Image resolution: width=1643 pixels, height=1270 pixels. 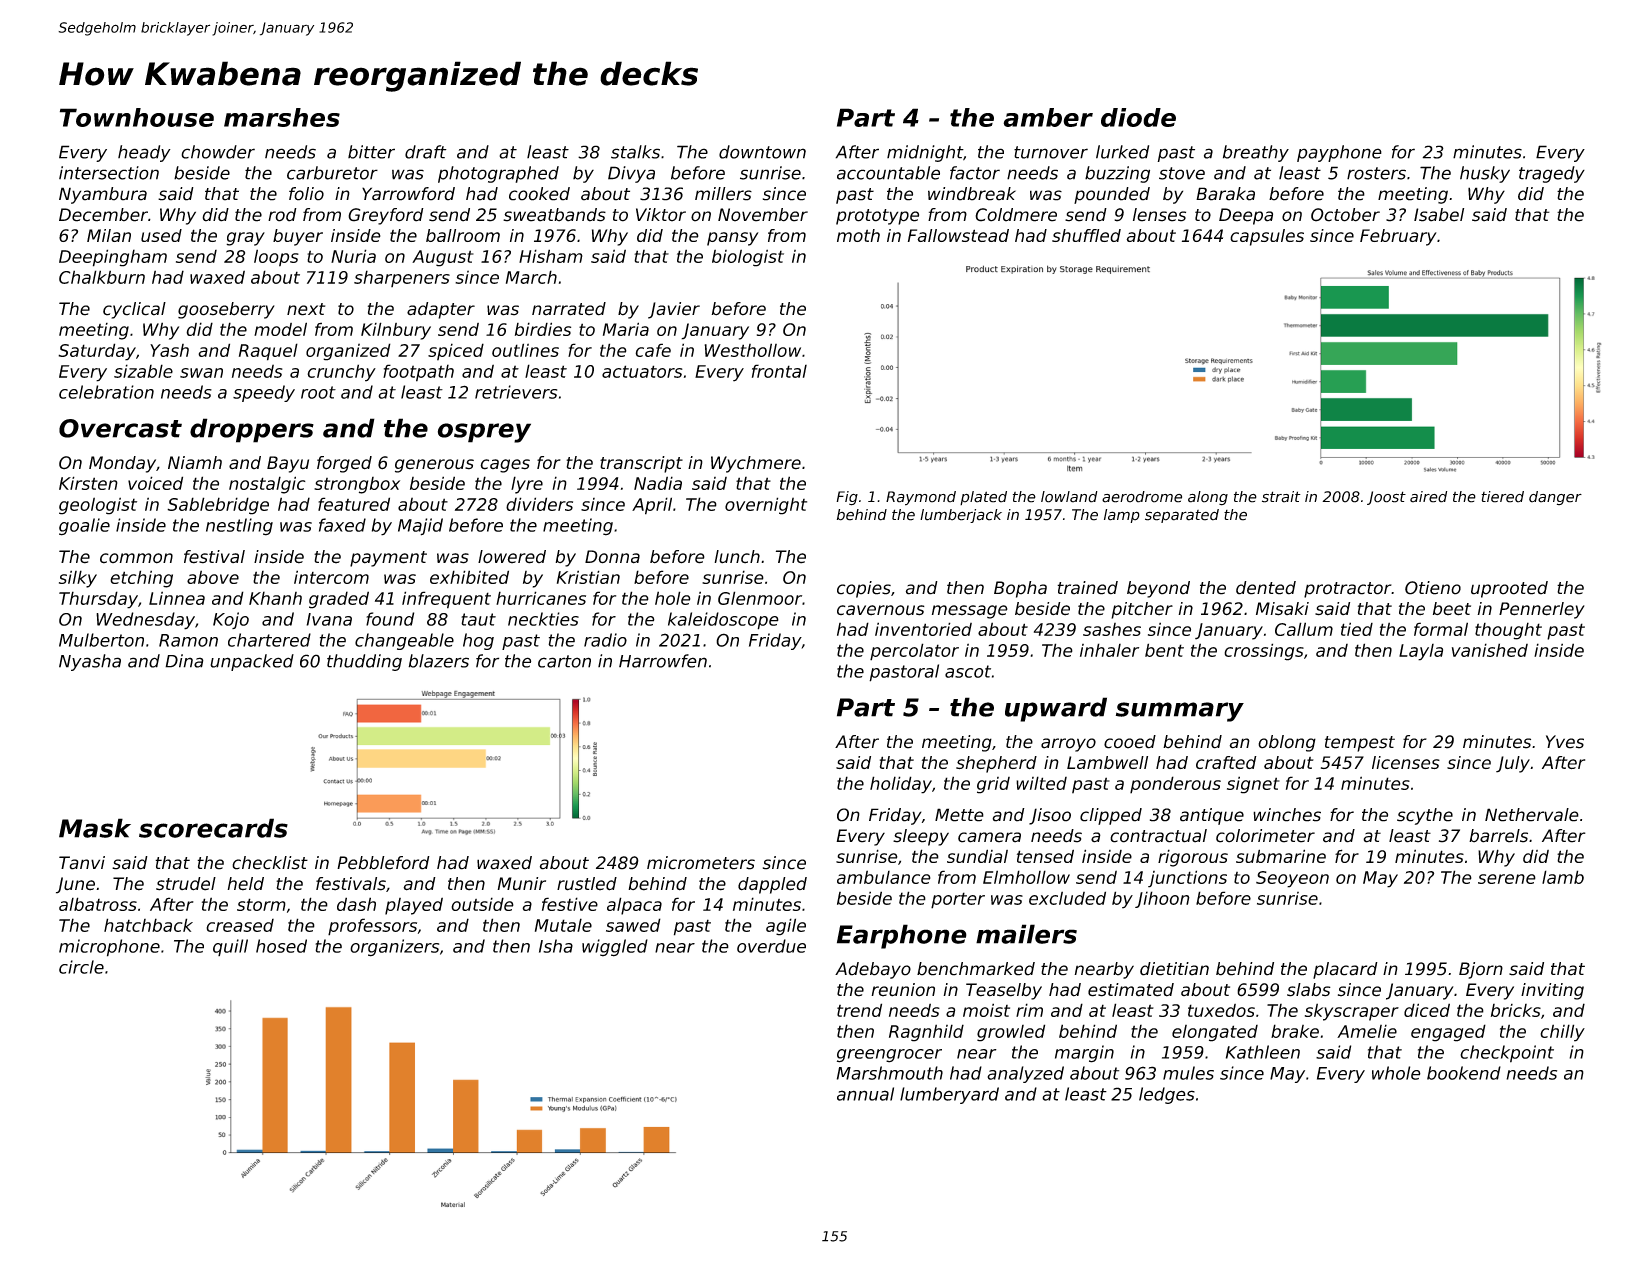 I want to click on danger, so click(x=1555, y=498).
